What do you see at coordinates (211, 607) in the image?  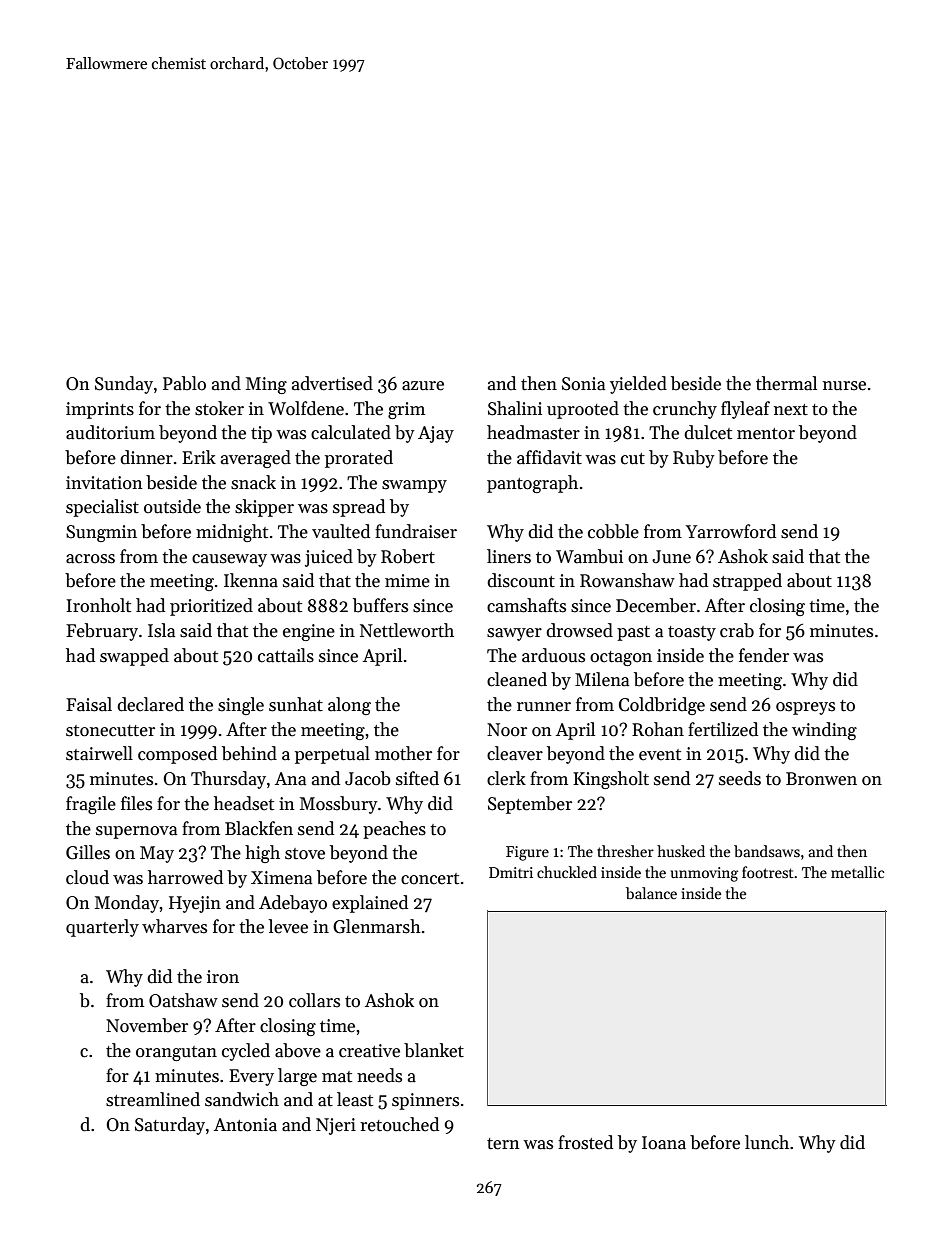 I see `prioritized` at bounding box center [211, 607].
